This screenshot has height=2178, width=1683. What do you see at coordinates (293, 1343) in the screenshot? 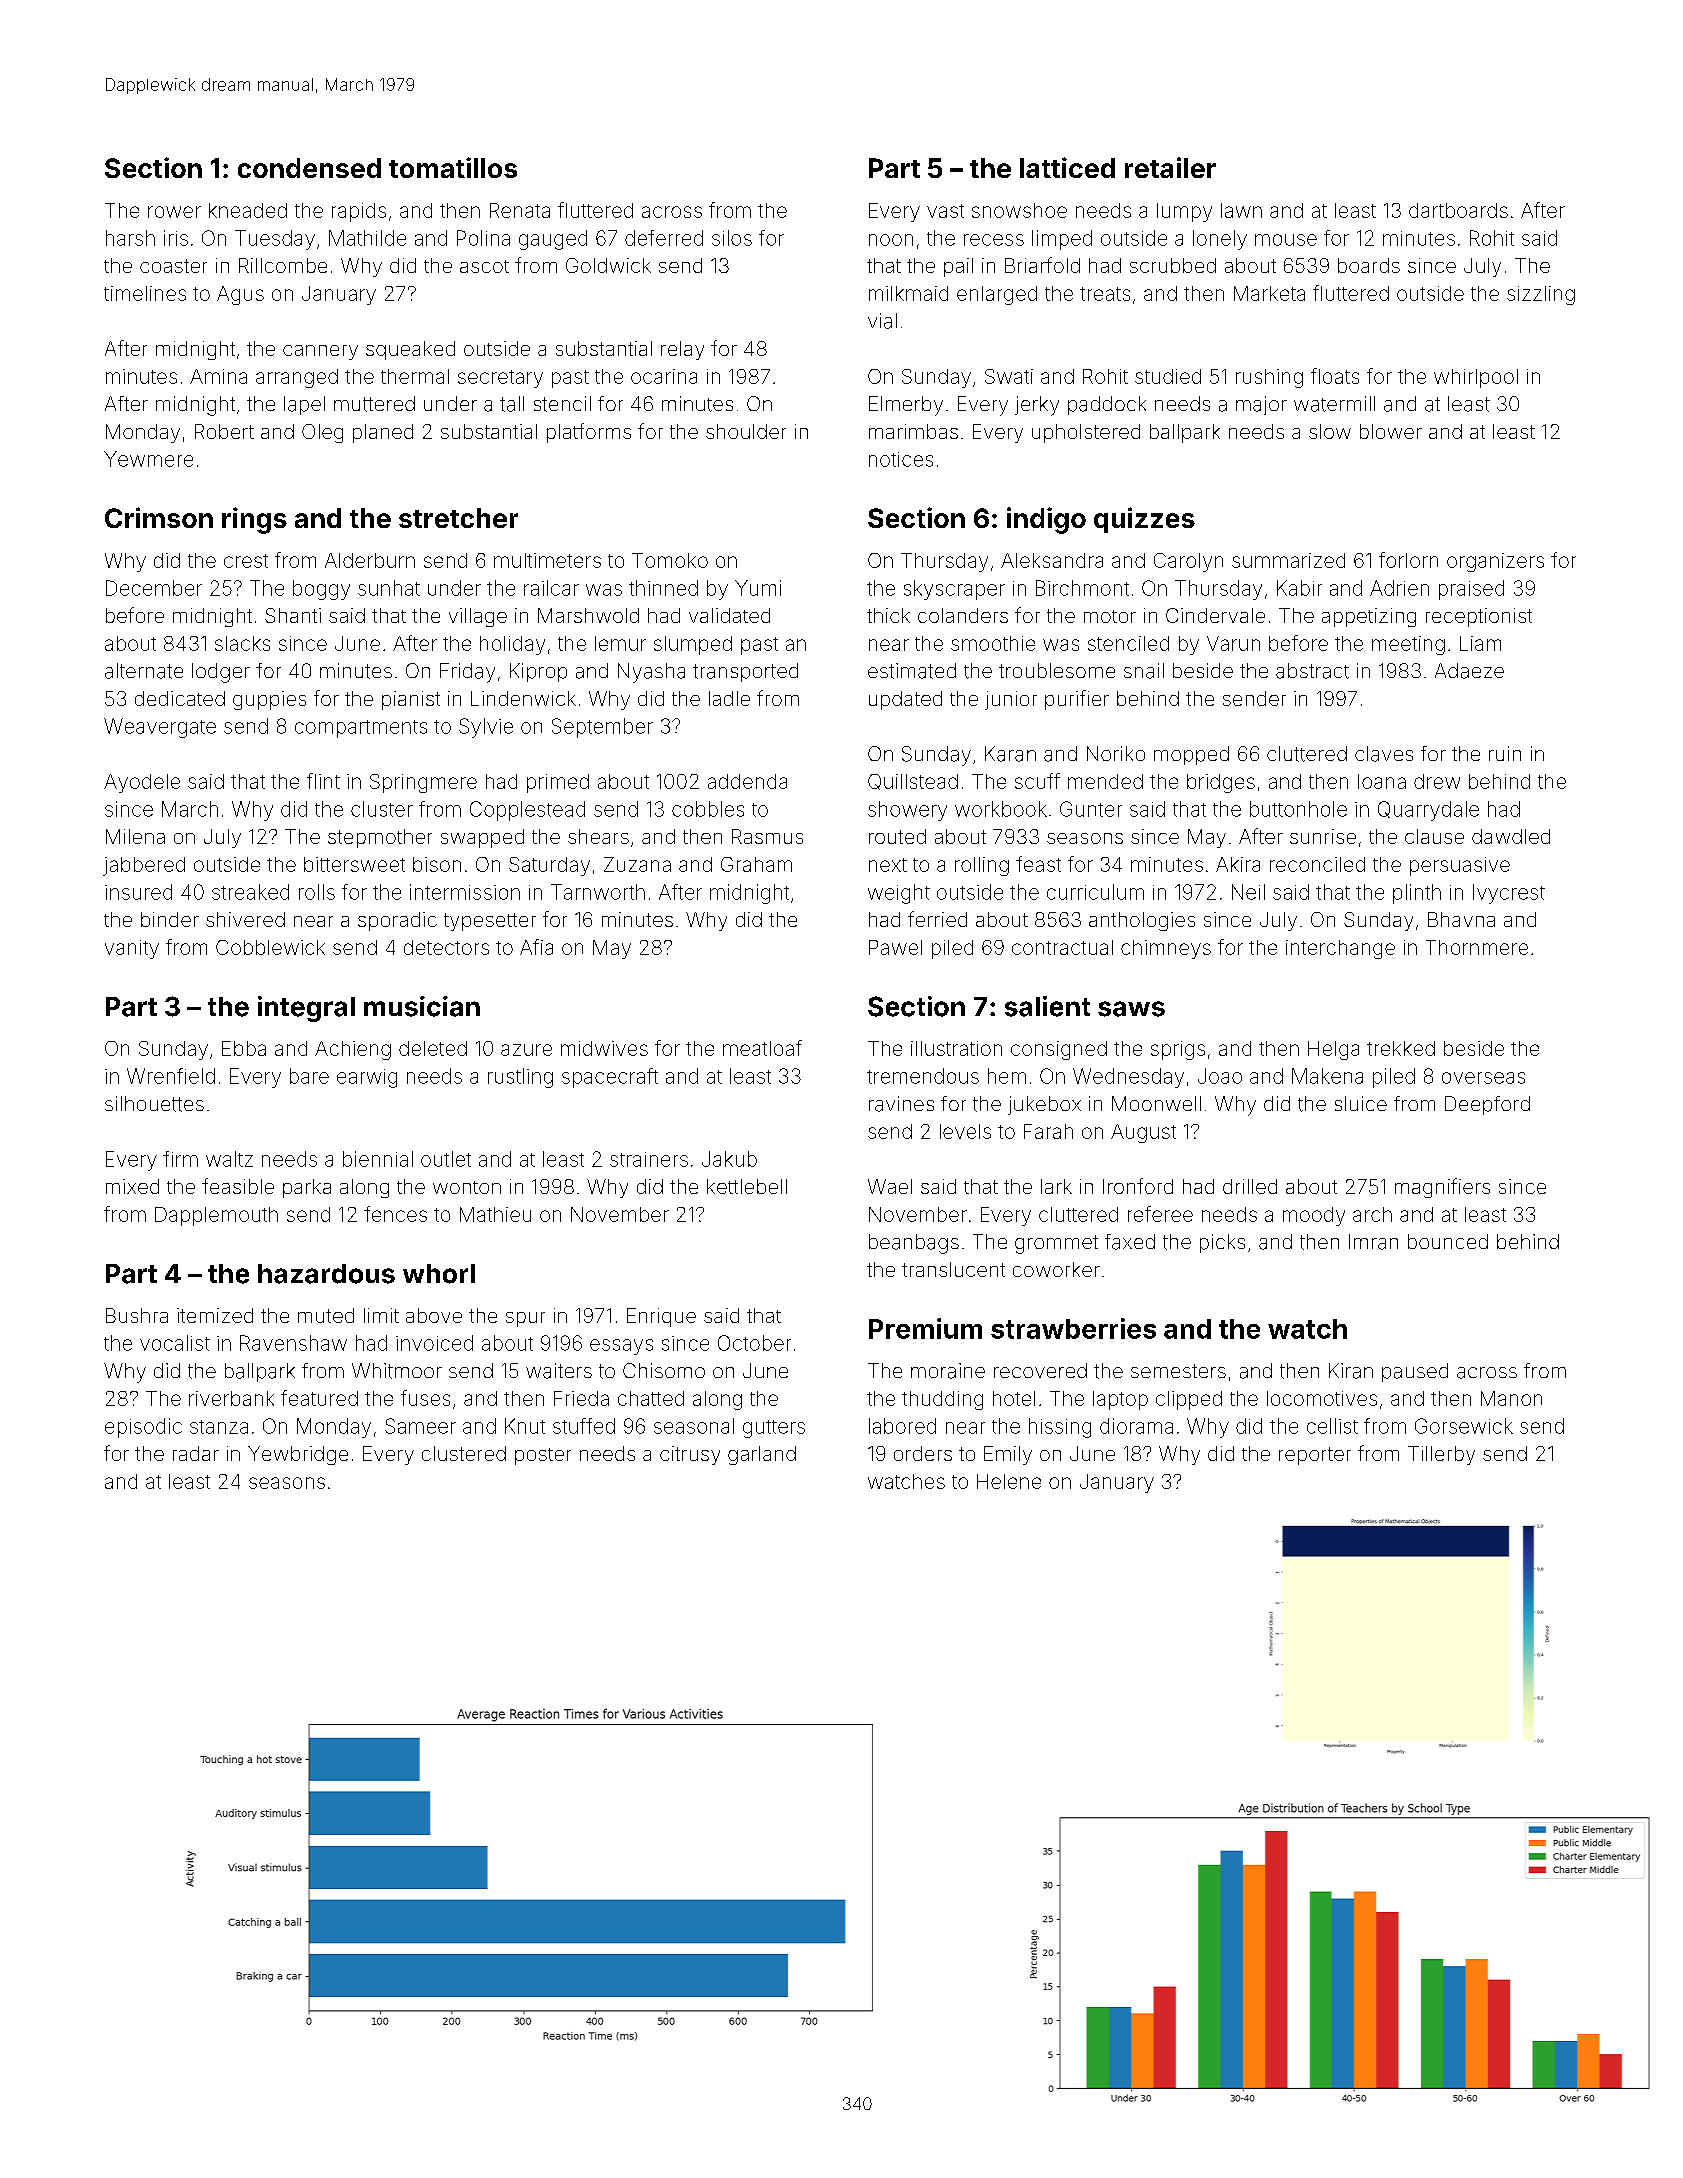
I see `Ravenshaw` at bounding box center [293, 1343].
